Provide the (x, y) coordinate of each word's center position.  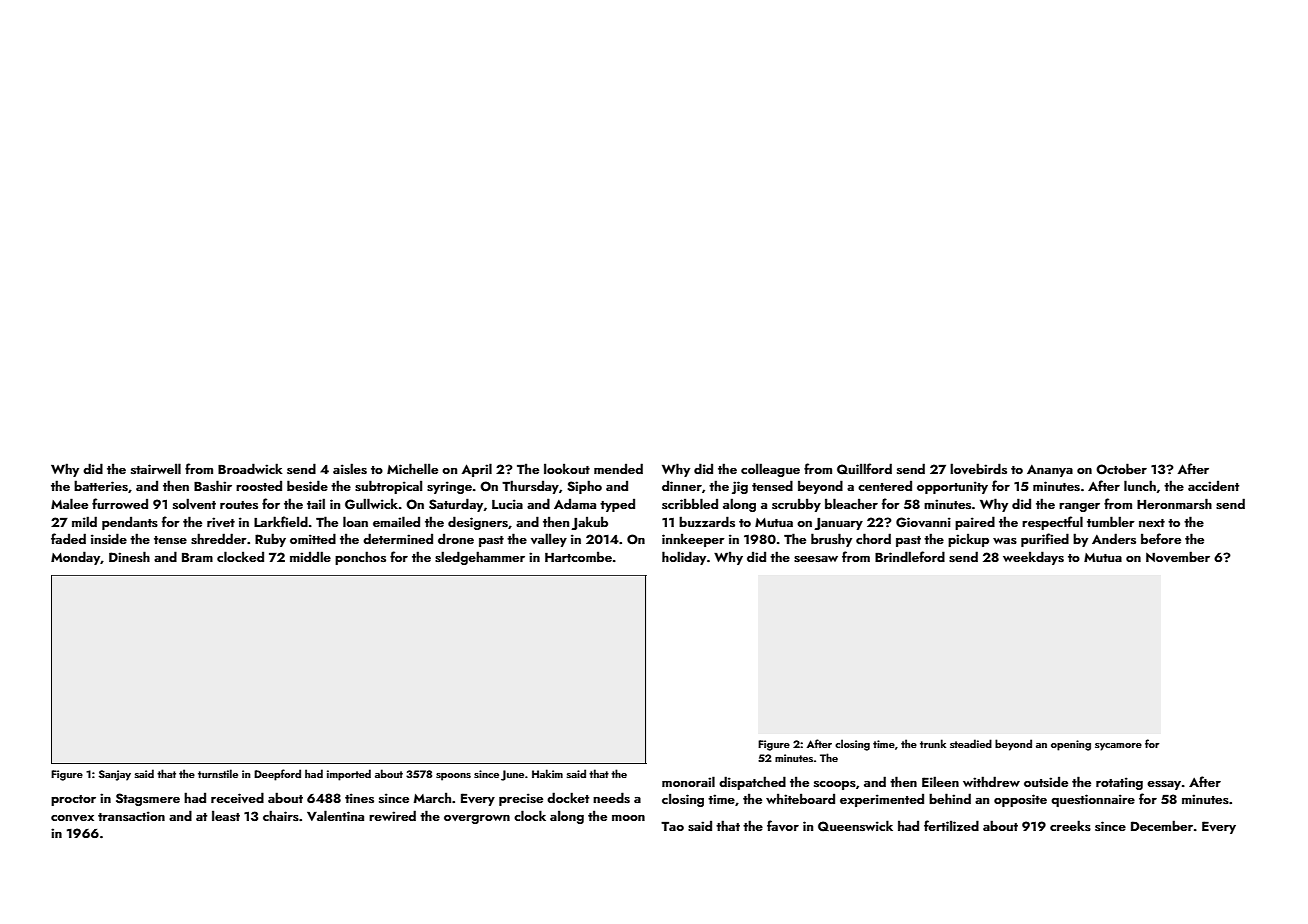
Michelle (412, 468)
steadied (971, 743)
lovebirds (978, 469)
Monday (76, 558)
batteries (101, 486)
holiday (684, 558)
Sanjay (115, 775)
